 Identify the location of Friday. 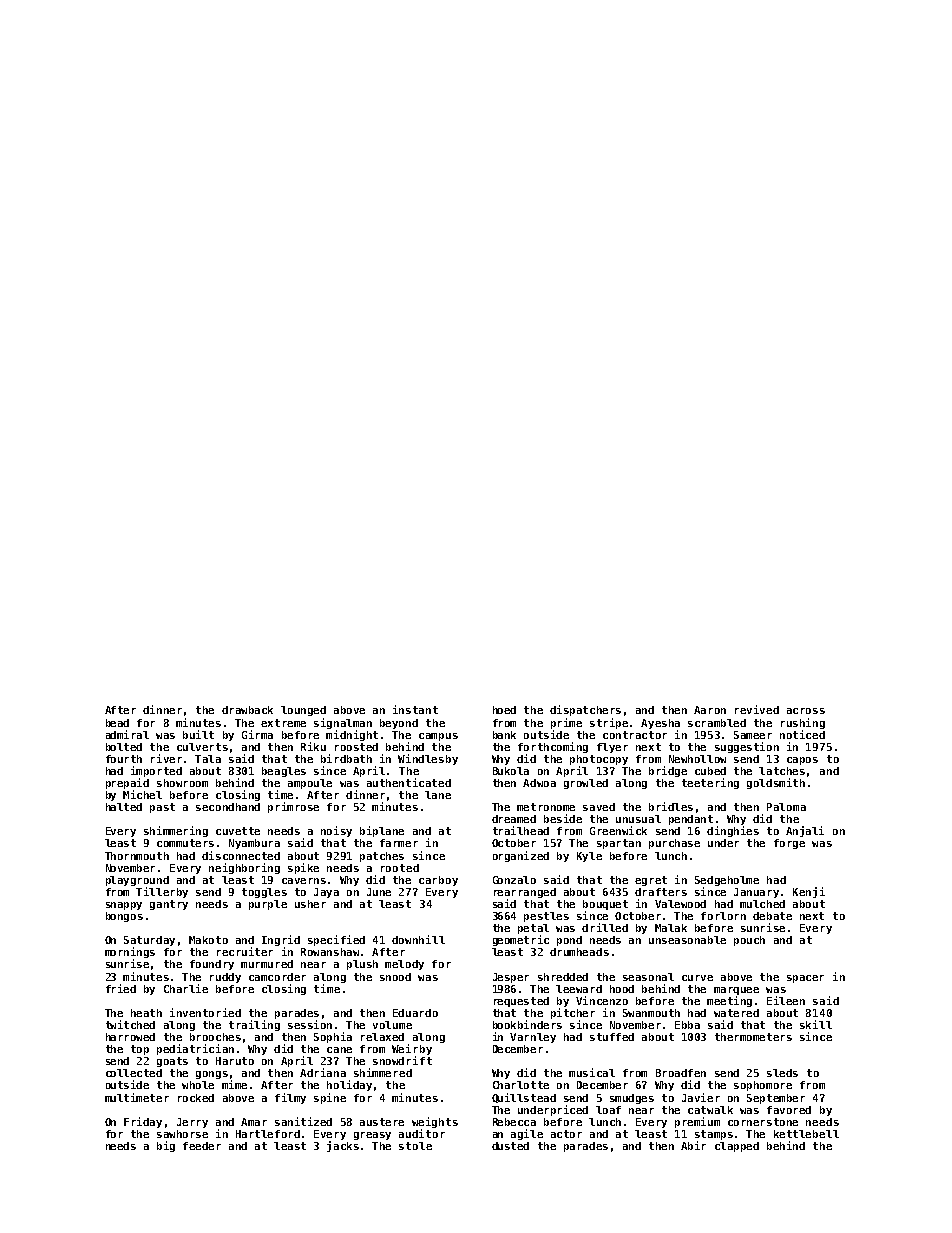
(143, 1122).
